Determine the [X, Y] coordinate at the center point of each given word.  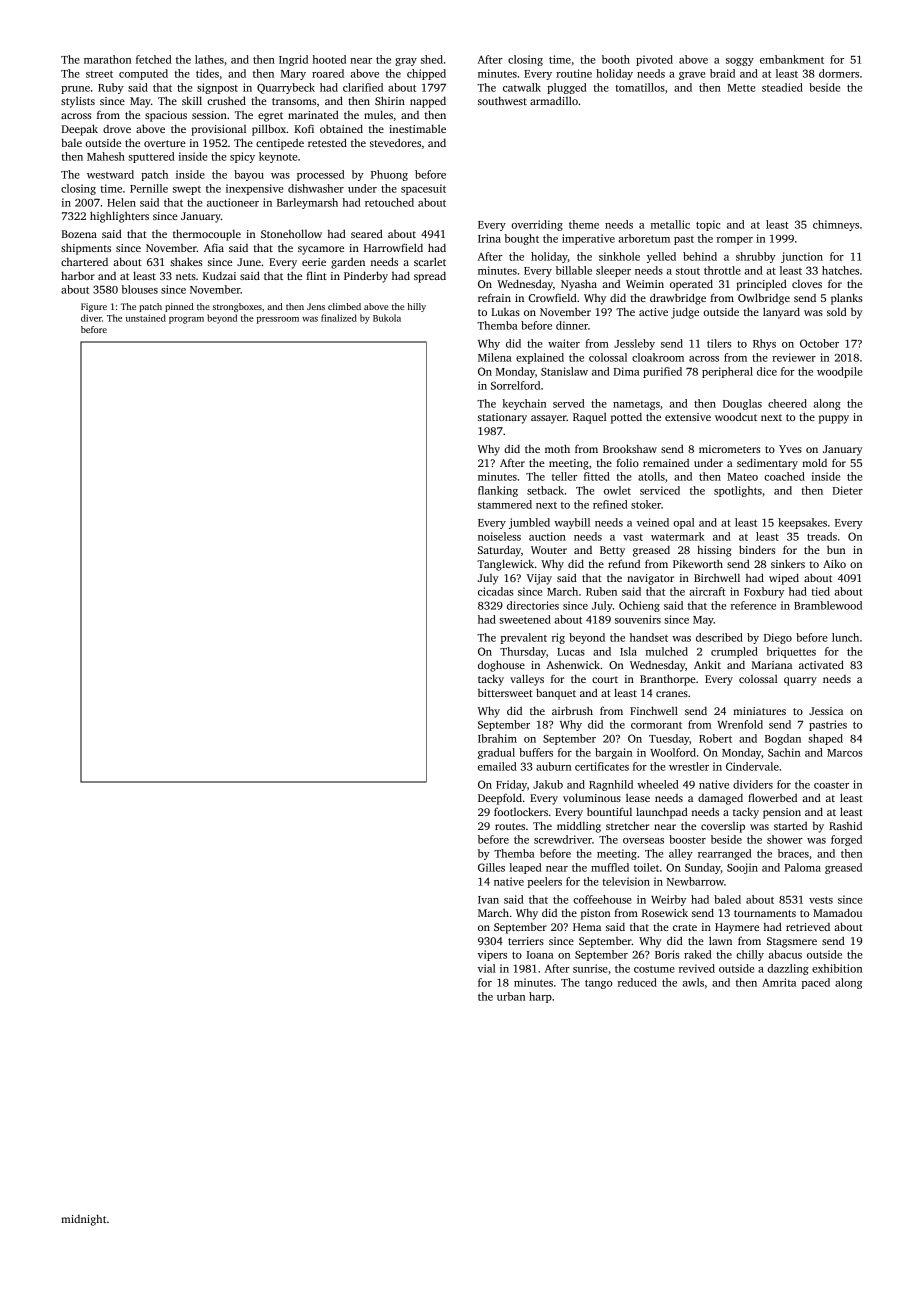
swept [187, 190]
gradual [496, 753]
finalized [339, 318]
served [569, 403]
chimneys [836, 225]
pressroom [278, 320]
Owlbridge [764, 299]
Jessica [826, 711]
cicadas [495, 591]
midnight [83, 1220]
